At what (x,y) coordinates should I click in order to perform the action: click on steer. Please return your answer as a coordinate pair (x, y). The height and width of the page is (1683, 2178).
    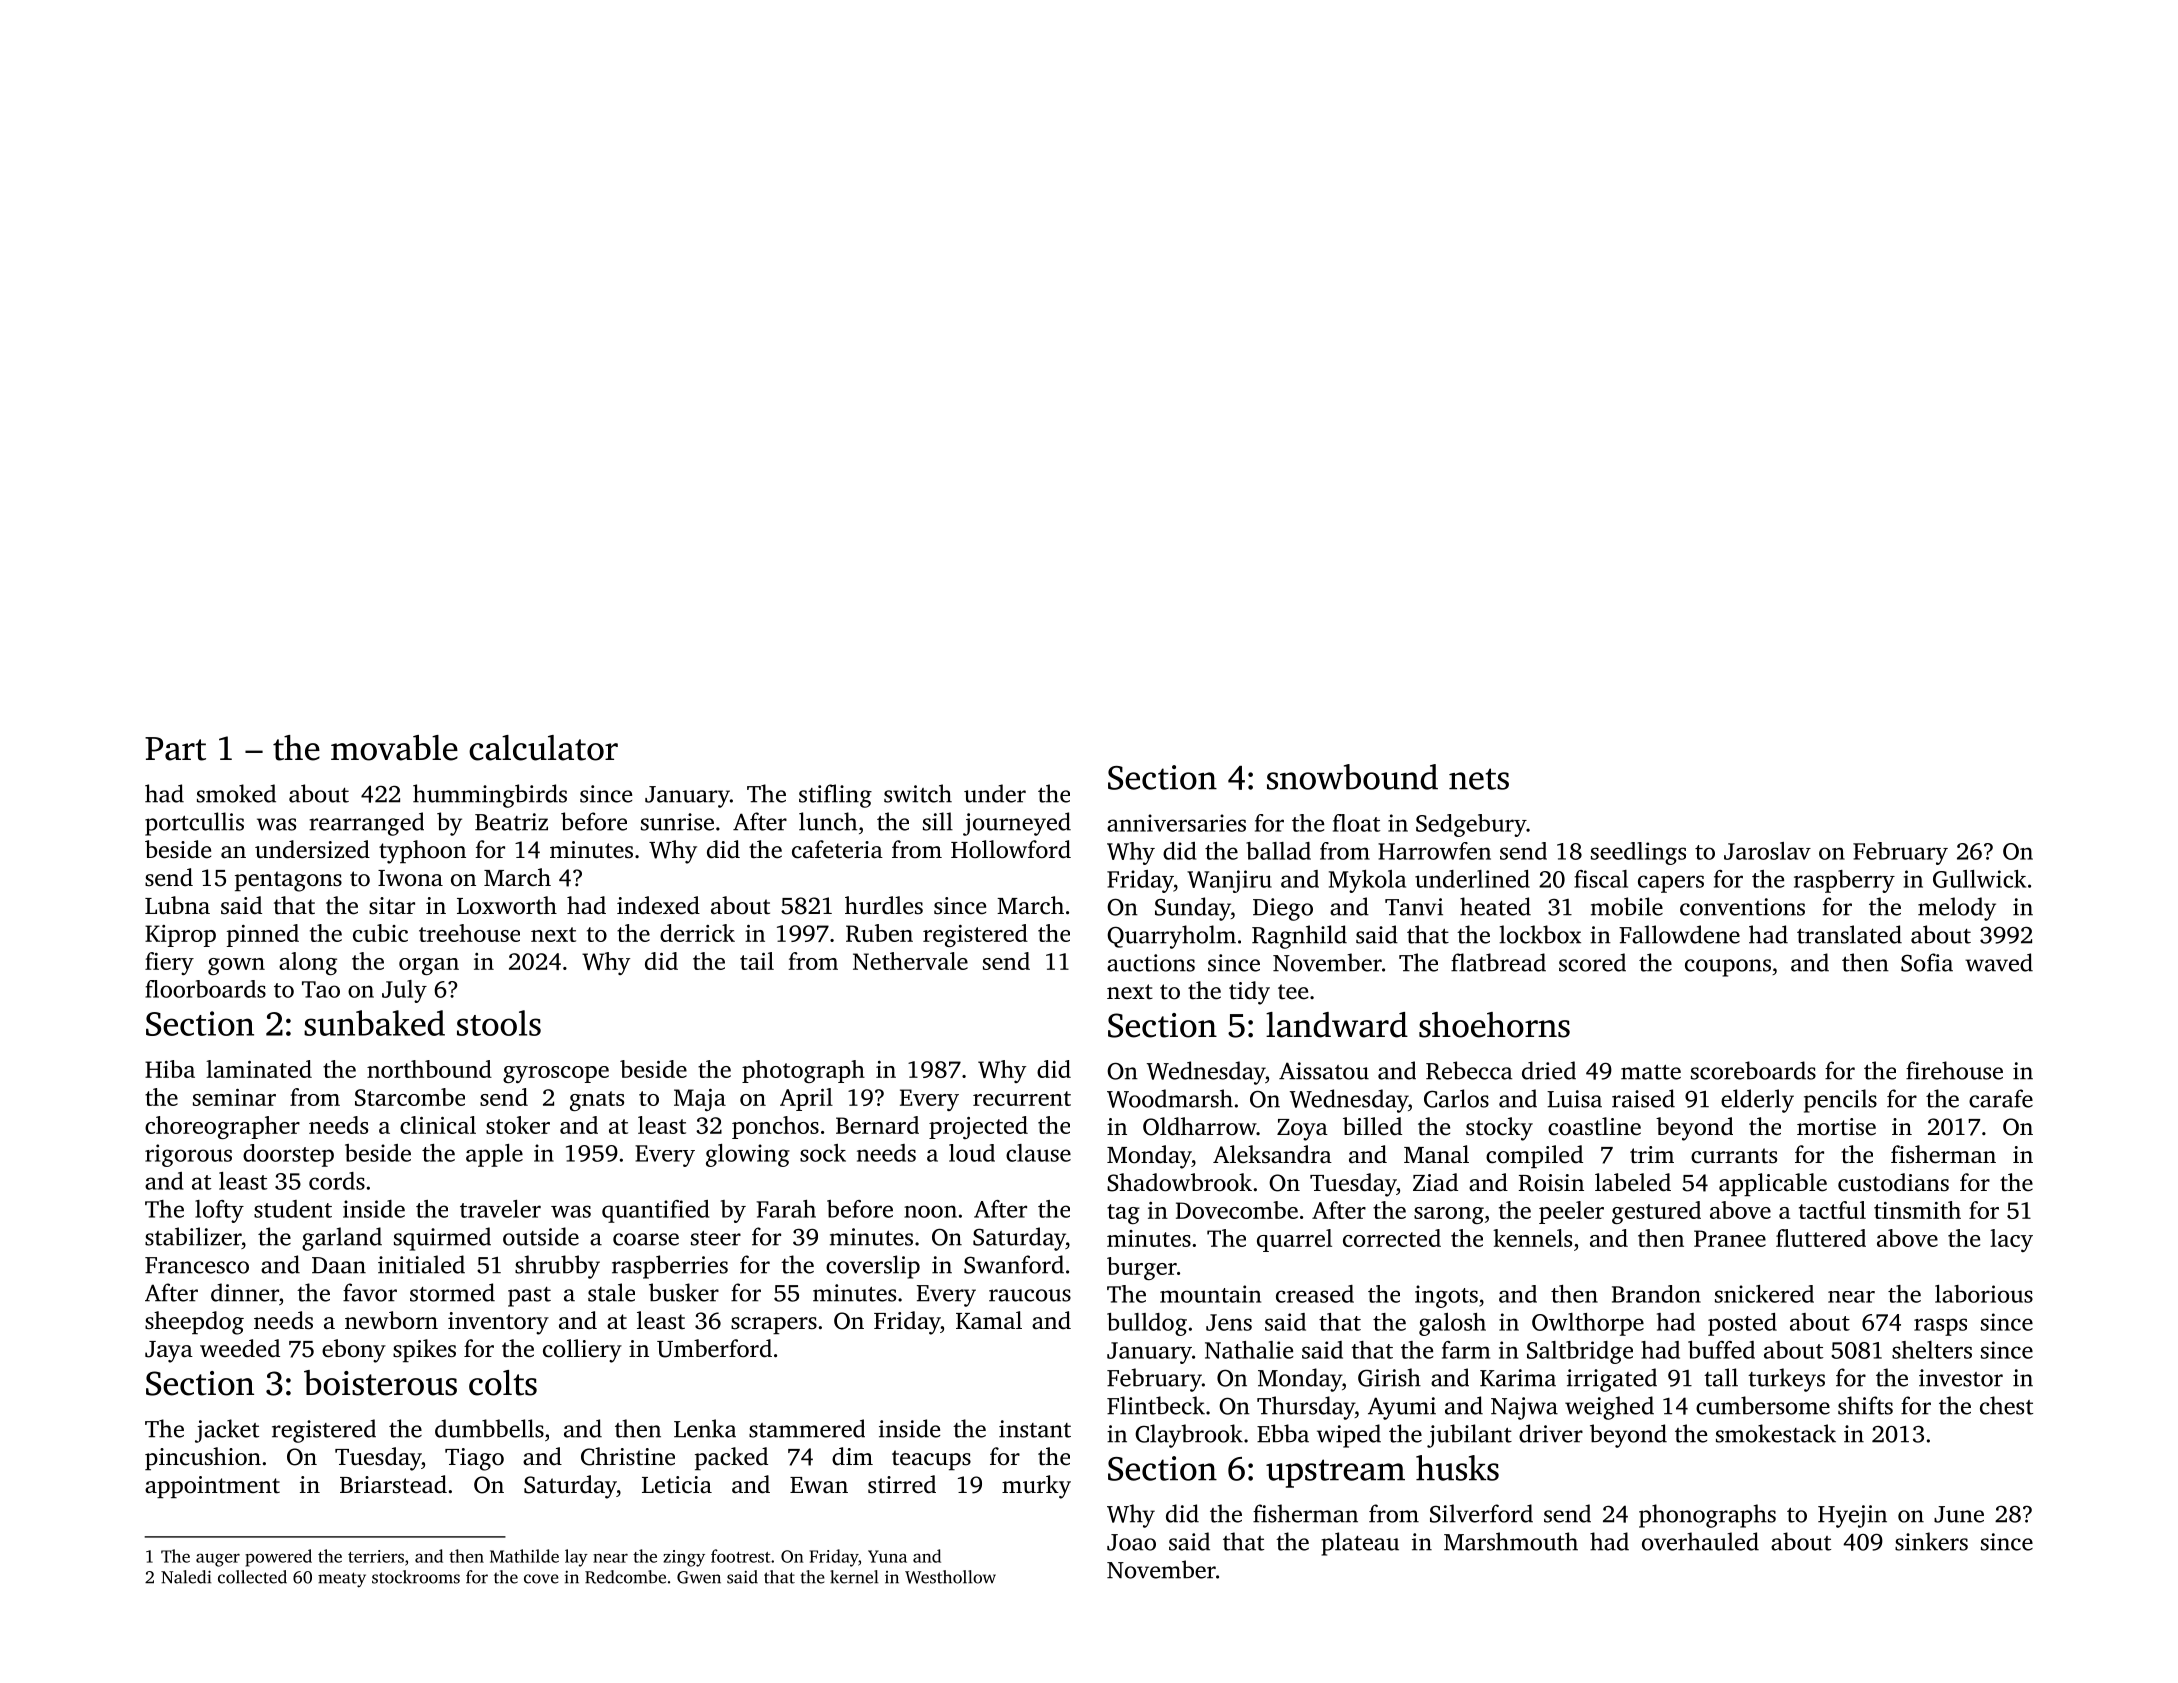
    Looking at the image, I should click on (716, 1238).
